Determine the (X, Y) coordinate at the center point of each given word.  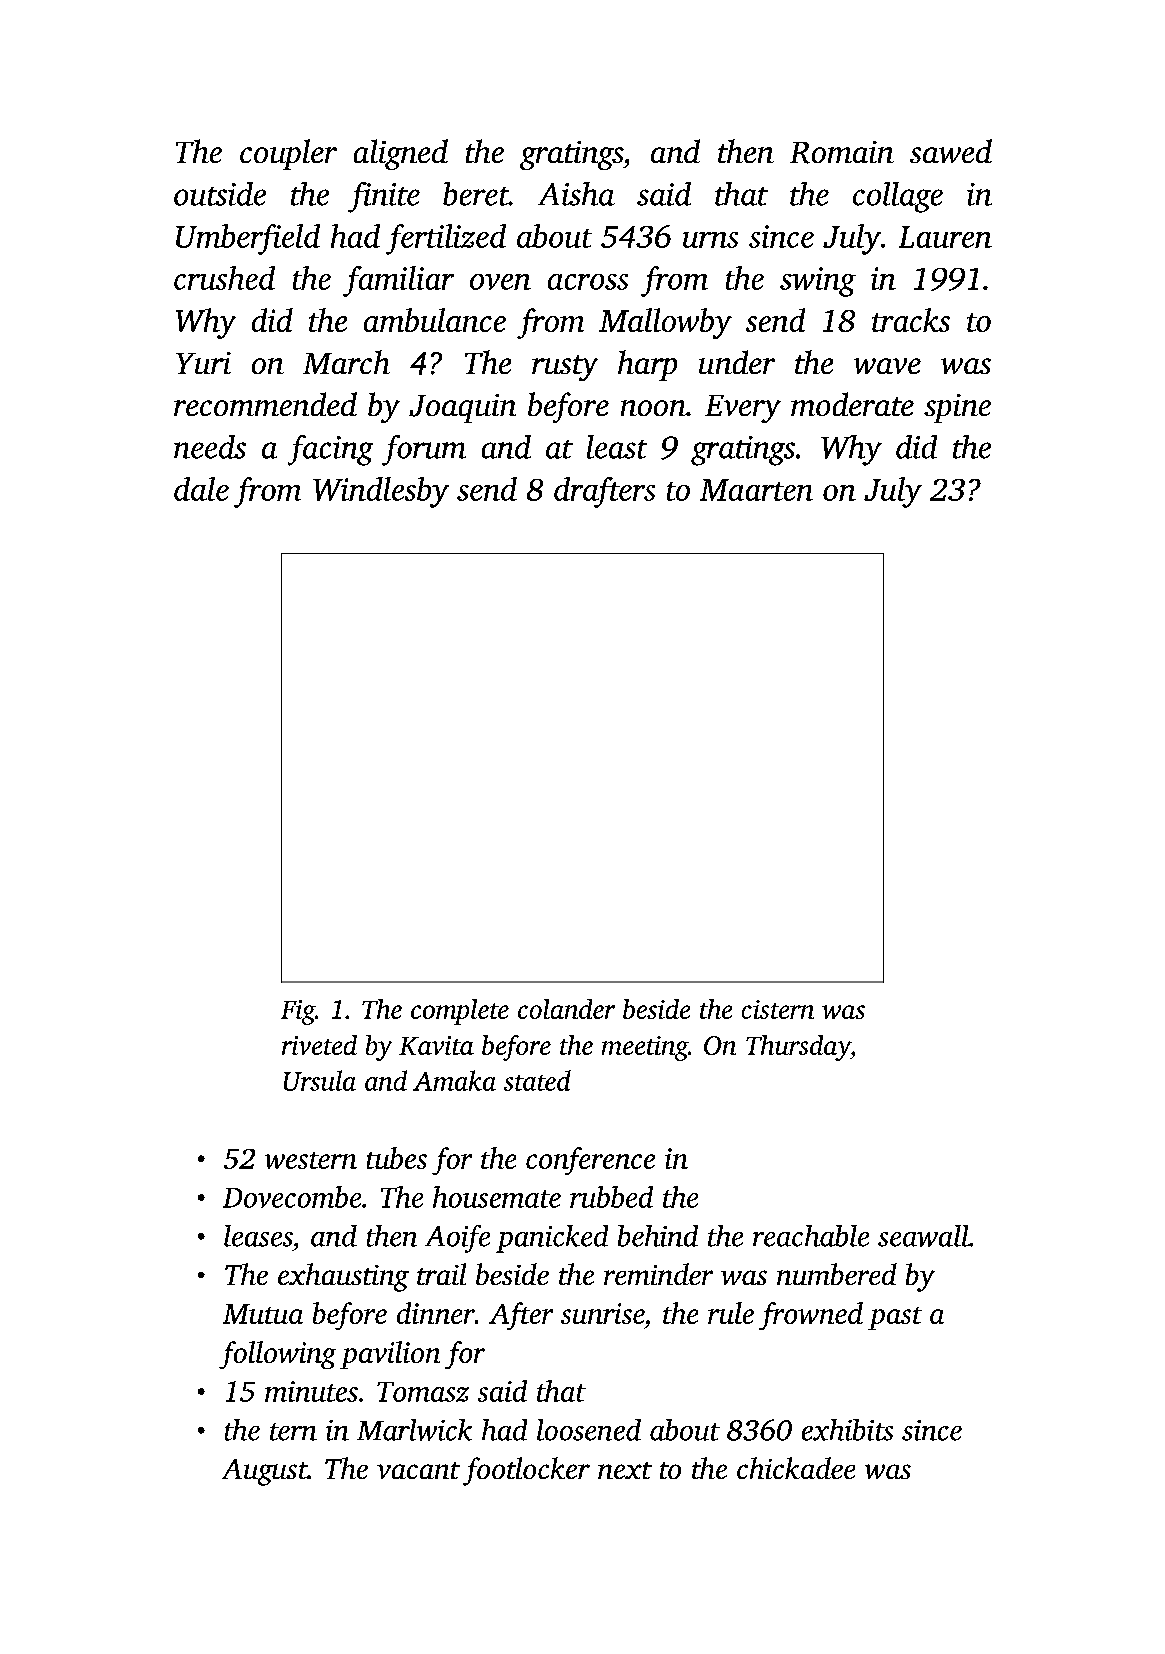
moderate (852, 404)
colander (566, 1009)
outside (220, 194)
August (264, 1472)
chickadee (796, 1468)
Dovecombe (292, 1197)
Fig (298, 1012)
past (895, 1318)
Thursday (798, 1048)
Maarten (756, 490)
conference (590, 1161)
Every (743, 409)
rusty (565, 368)
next (625, 1470)
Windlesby (381, 492)
